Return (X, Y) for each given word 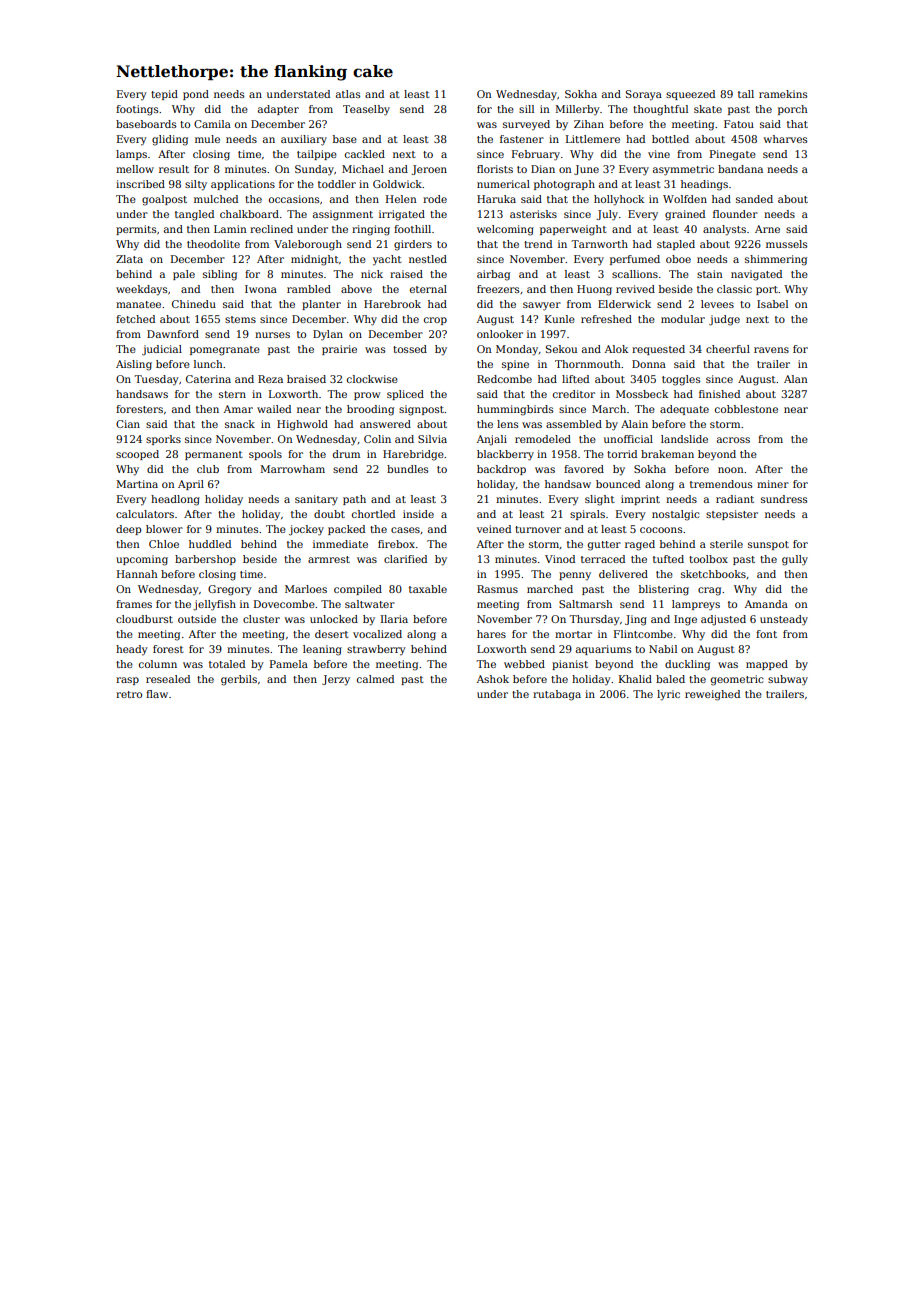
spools (265, 455)
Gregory (230, 590)
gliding (170, 140)
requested (658, 350)
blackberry (505, 455)
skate (708, 109)
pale (184, 275)
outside (197, 619)
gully (795, 560)
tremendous (721, 484)
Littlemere (593, 139)
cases (405, 530)
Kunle (560, 319)
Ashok (493, 679)
